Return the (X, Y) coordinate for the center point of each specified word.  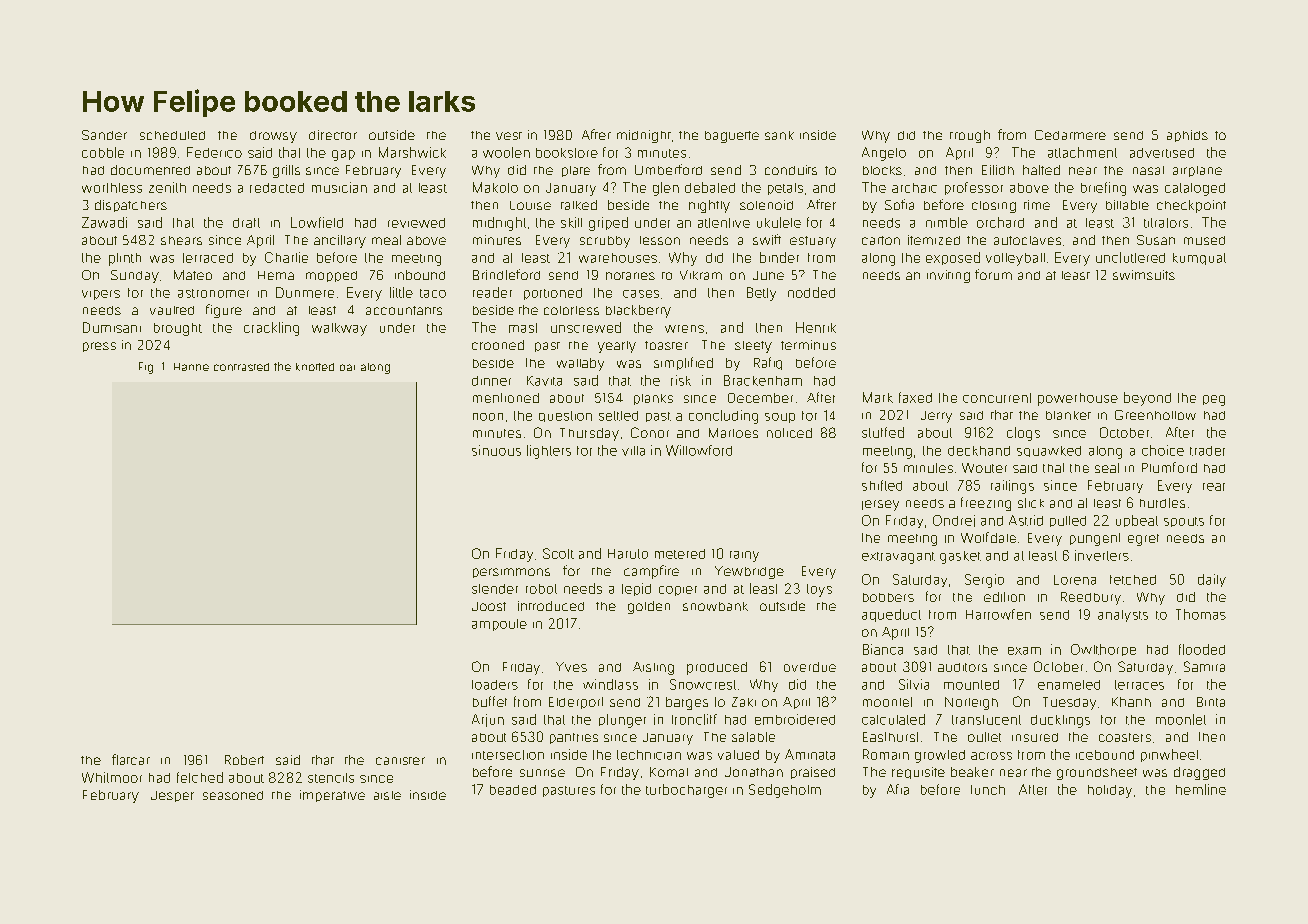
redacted (277, 188)
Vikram (701, 275)
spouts (1184, 522)
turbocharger (686, 791)
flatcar (131, 759)
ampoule (499, 625)
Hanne (191, 367)
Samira (1204, 666)
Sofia (899, 204)
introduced (551, 606)
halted (1041, 170)
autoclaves (1027, 240)
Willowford (699, 450)
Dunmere (305, 292)
